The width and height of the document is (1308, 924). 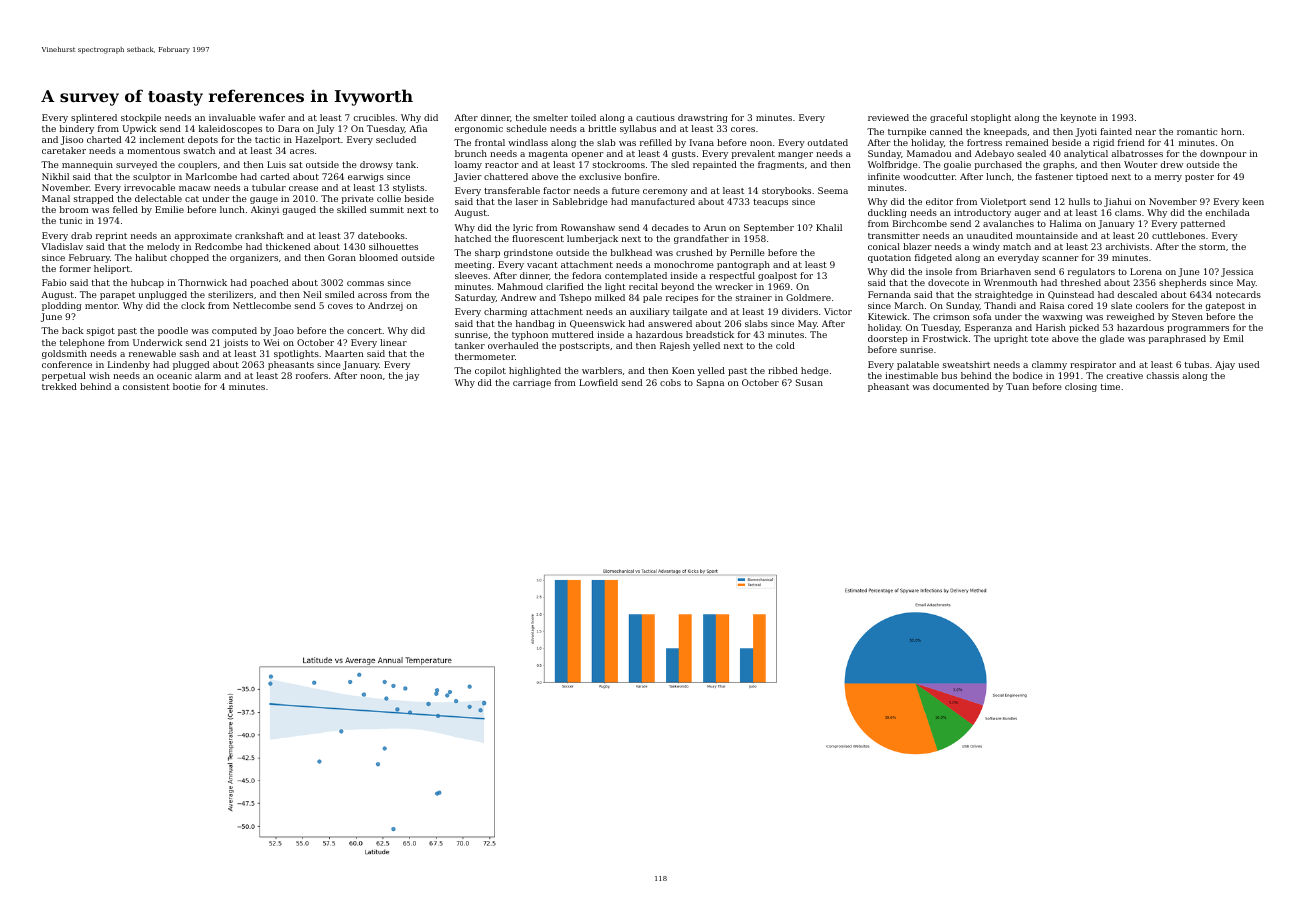 What do you see at coordinates (710, 334) in the document?
I see `breadstick` at bounding box center [710, 334].
